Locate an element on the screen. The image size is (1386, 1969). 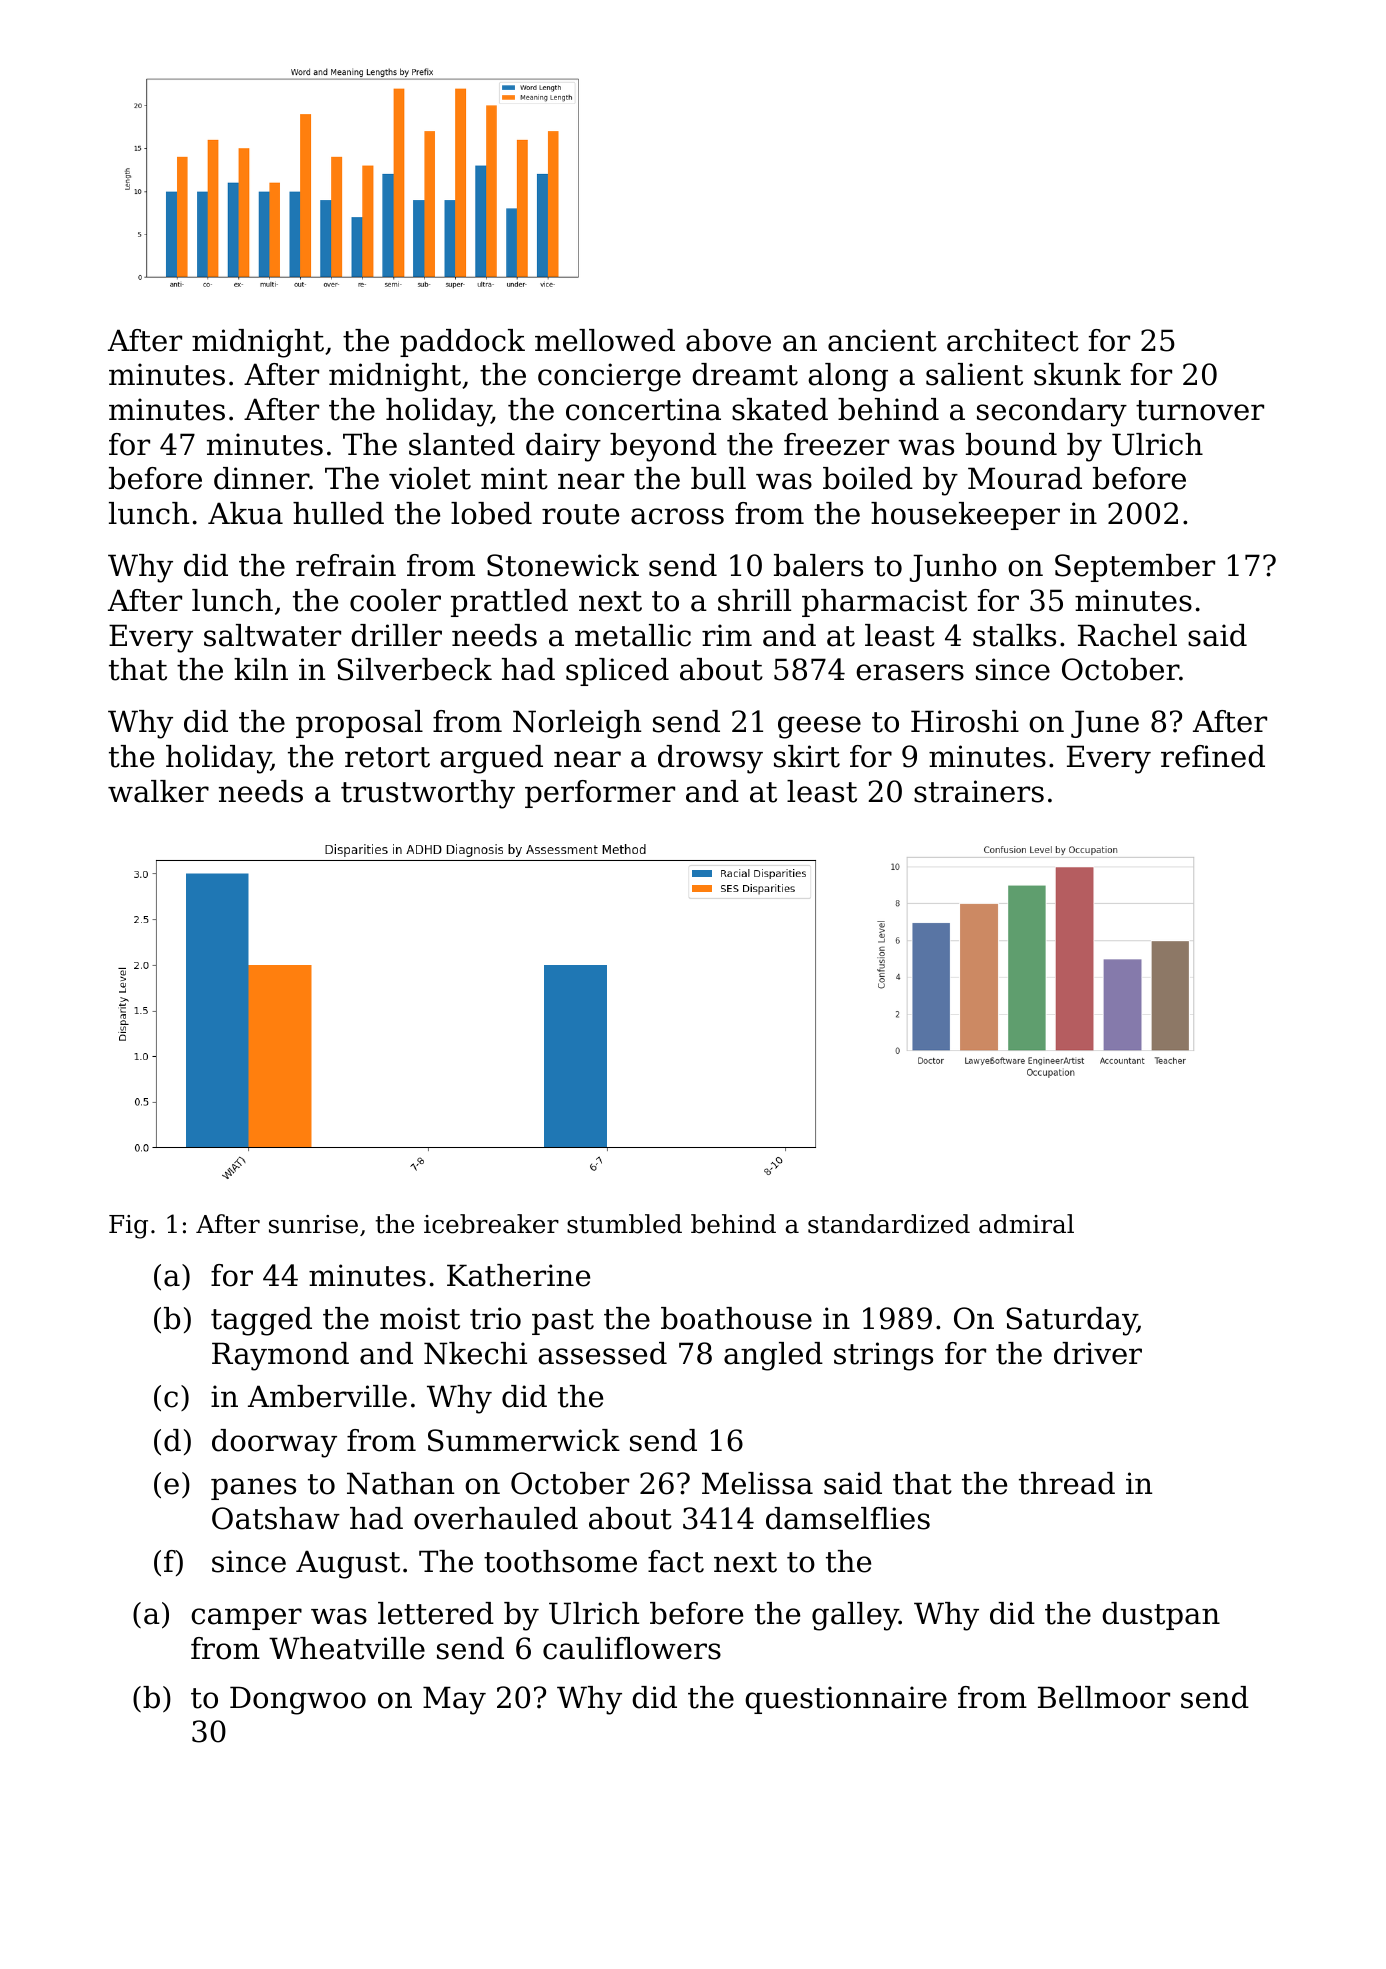
walker is located at coordinates (158, 791).
